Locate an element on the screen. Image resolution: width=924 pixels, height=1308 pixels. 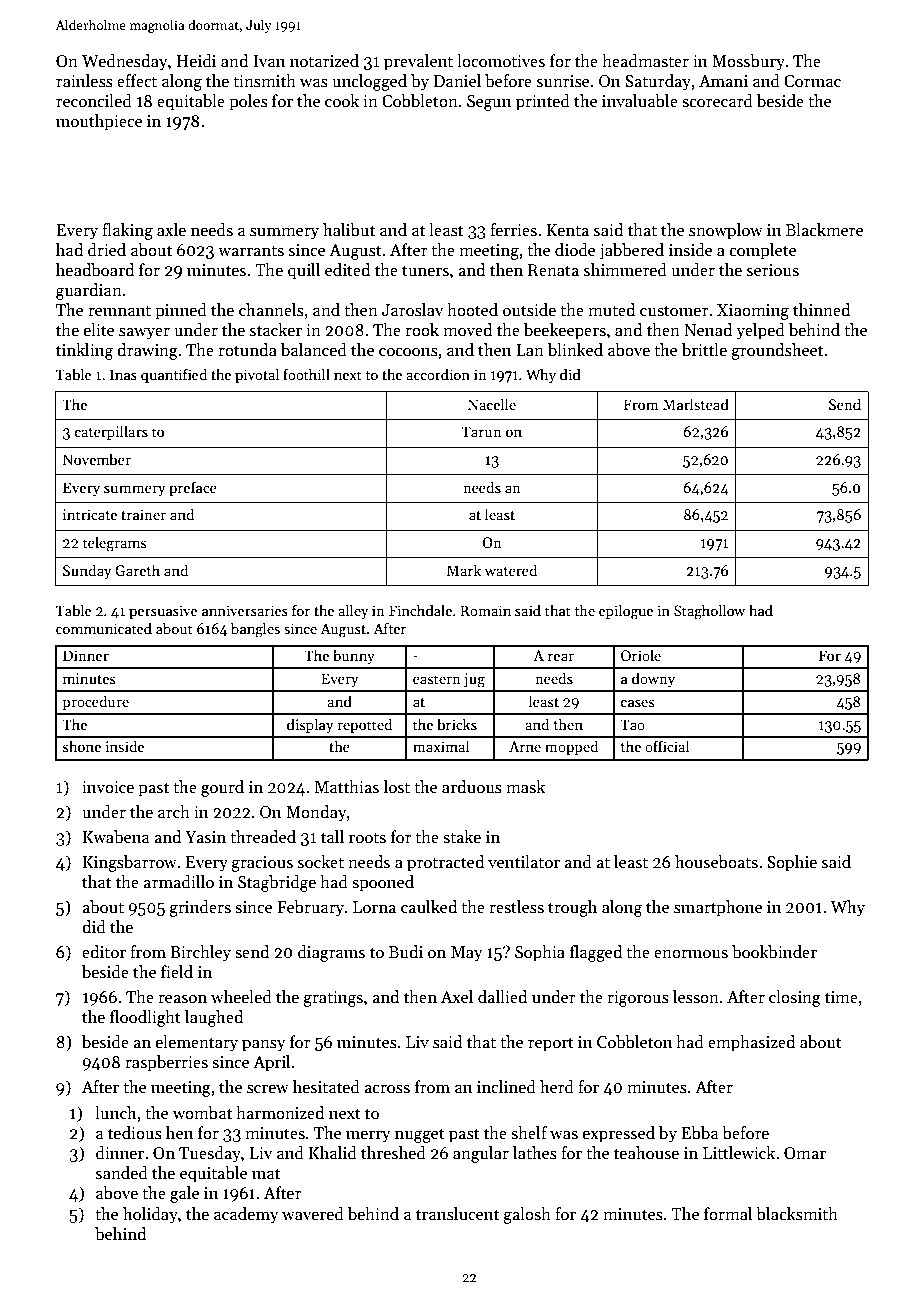
Birchley is located at coordinates (200, 953).
